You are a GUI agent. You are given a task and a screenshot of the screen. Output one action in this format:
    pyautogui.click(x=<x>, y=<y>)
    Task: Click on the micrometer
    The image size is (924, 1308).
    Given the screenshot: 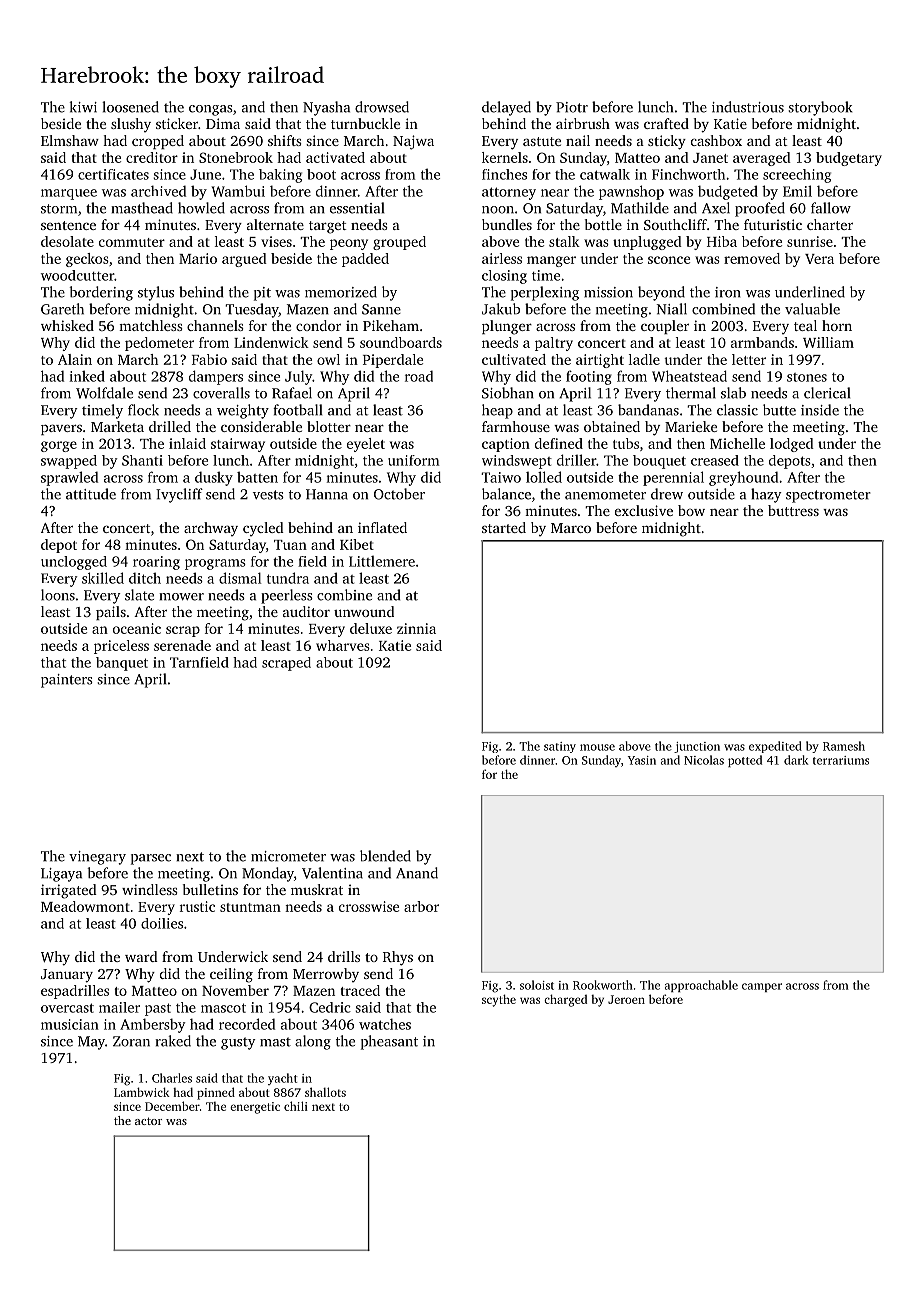 What is the action you would take?
    pyautogui.click(x=288, y=856)
